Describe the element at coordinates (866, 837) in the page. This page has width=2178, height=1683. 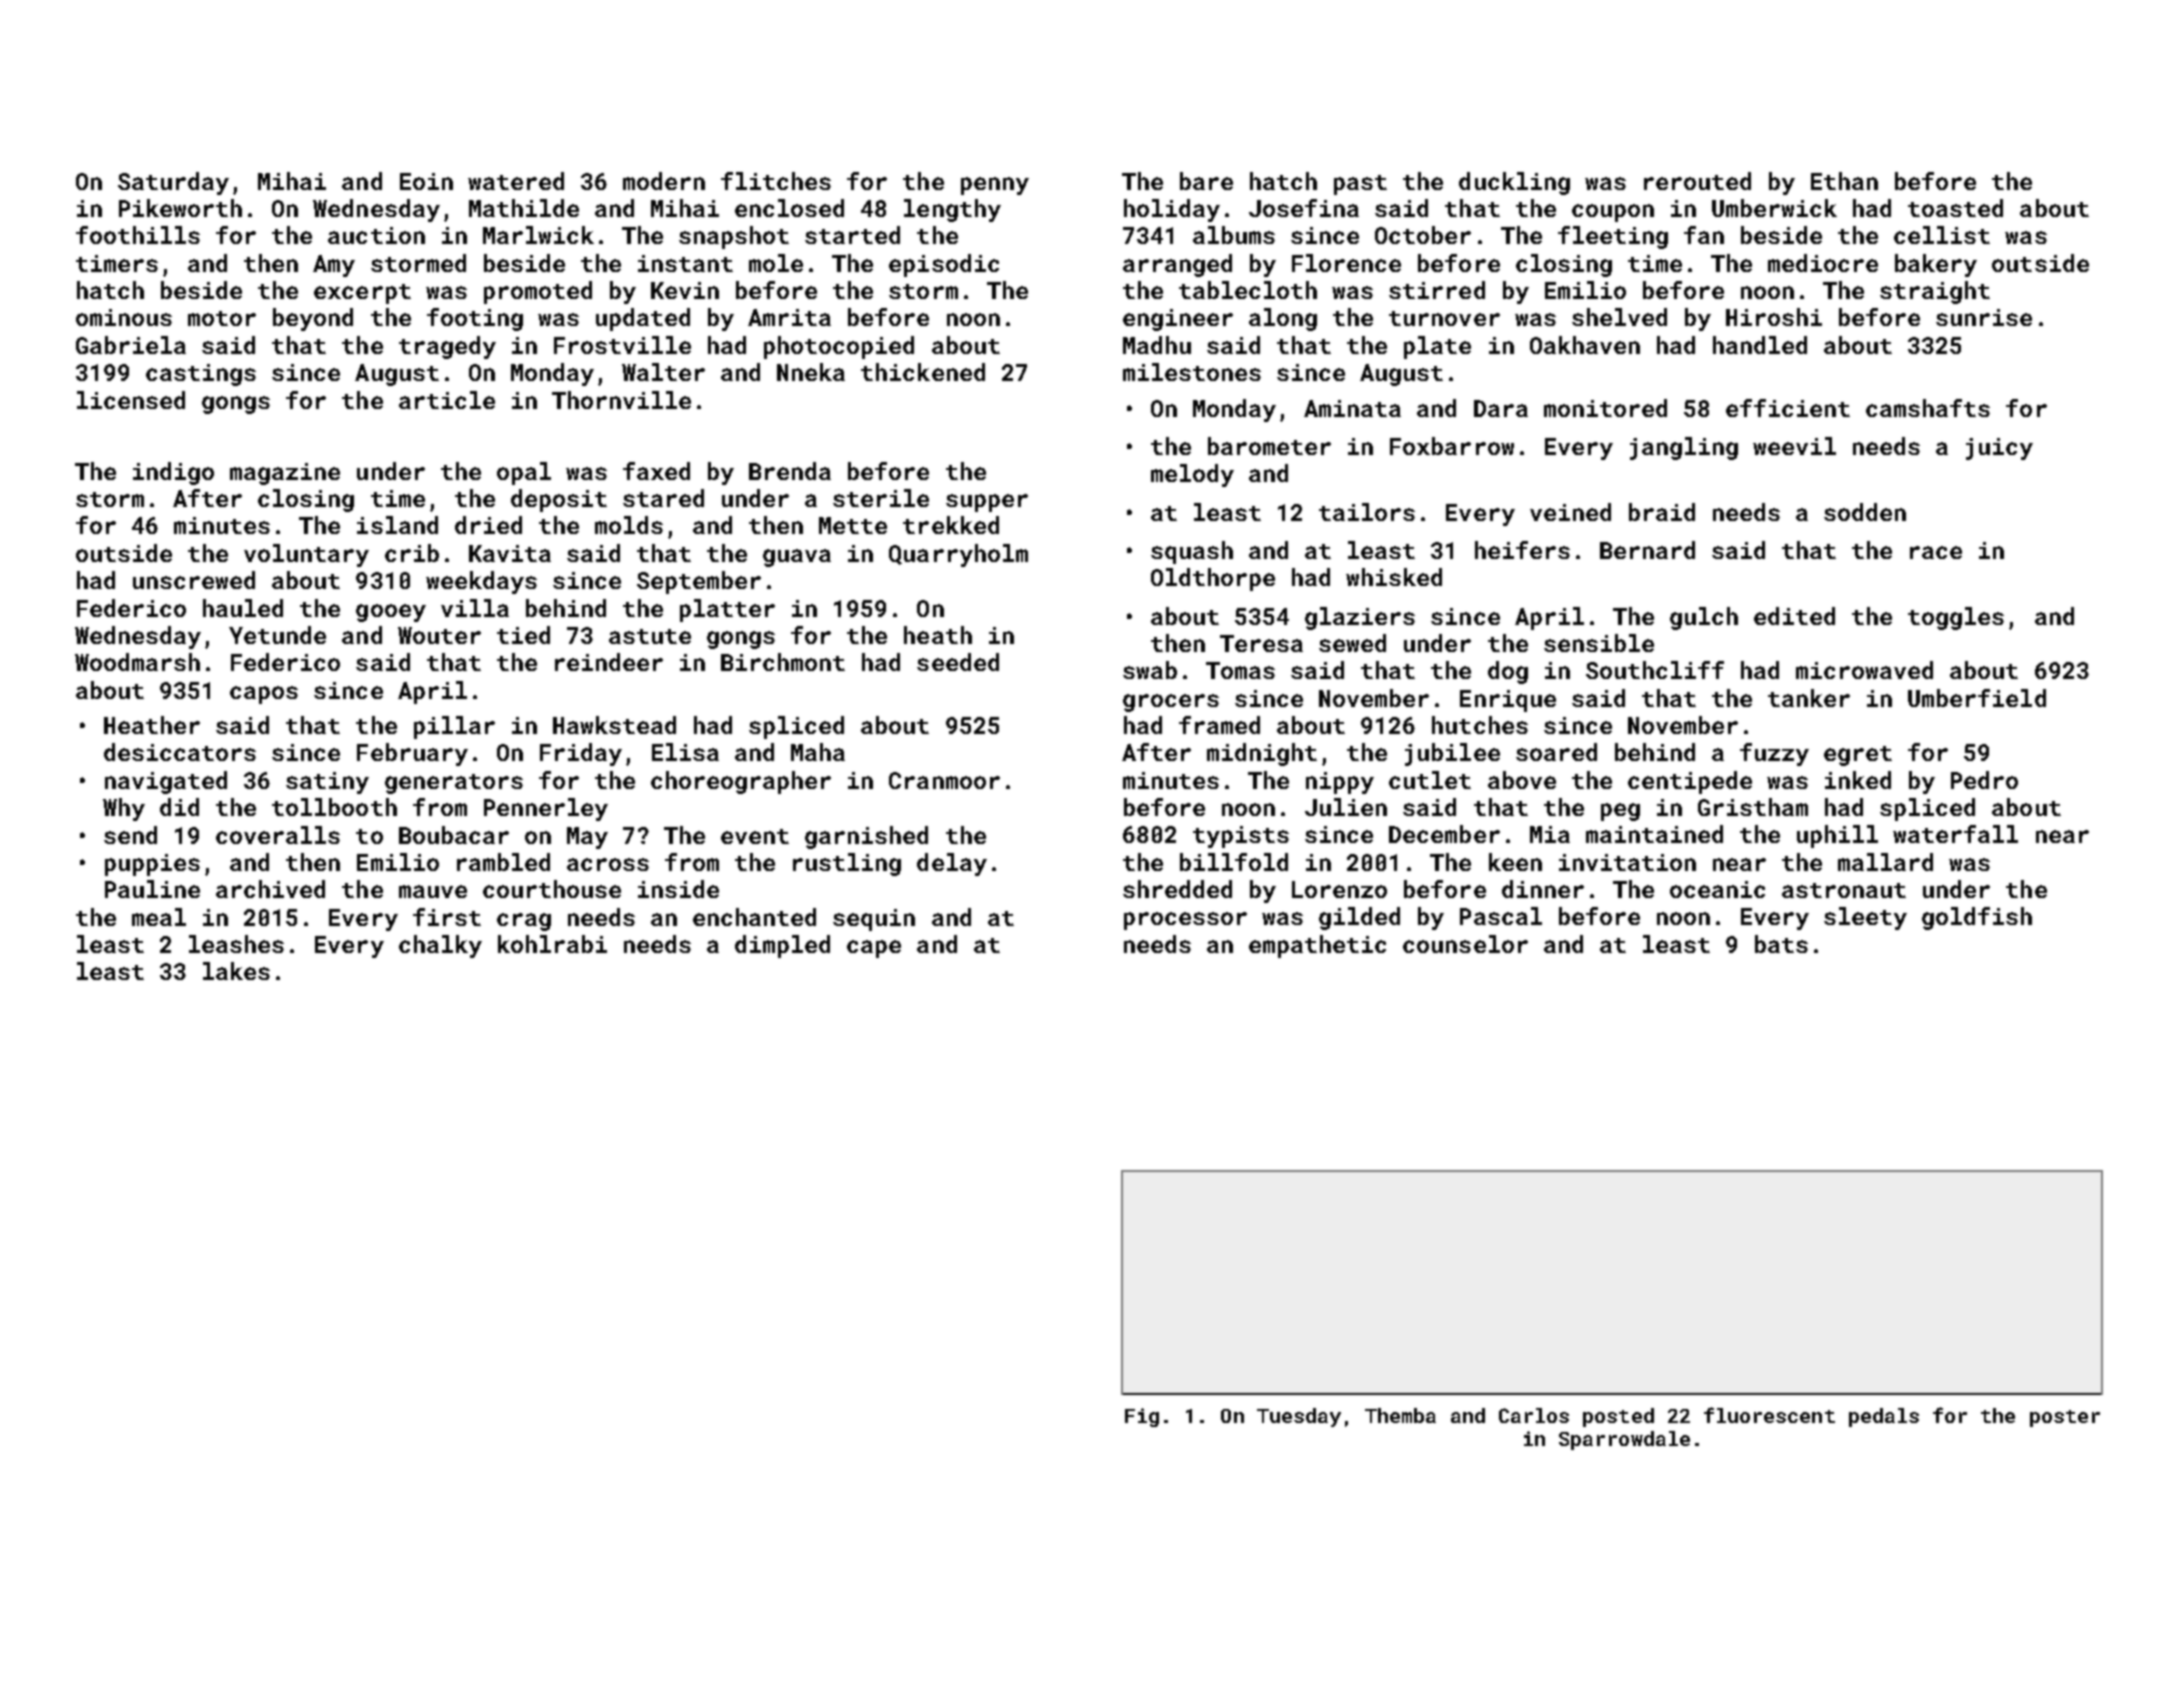
I see `garnished` at that location.
